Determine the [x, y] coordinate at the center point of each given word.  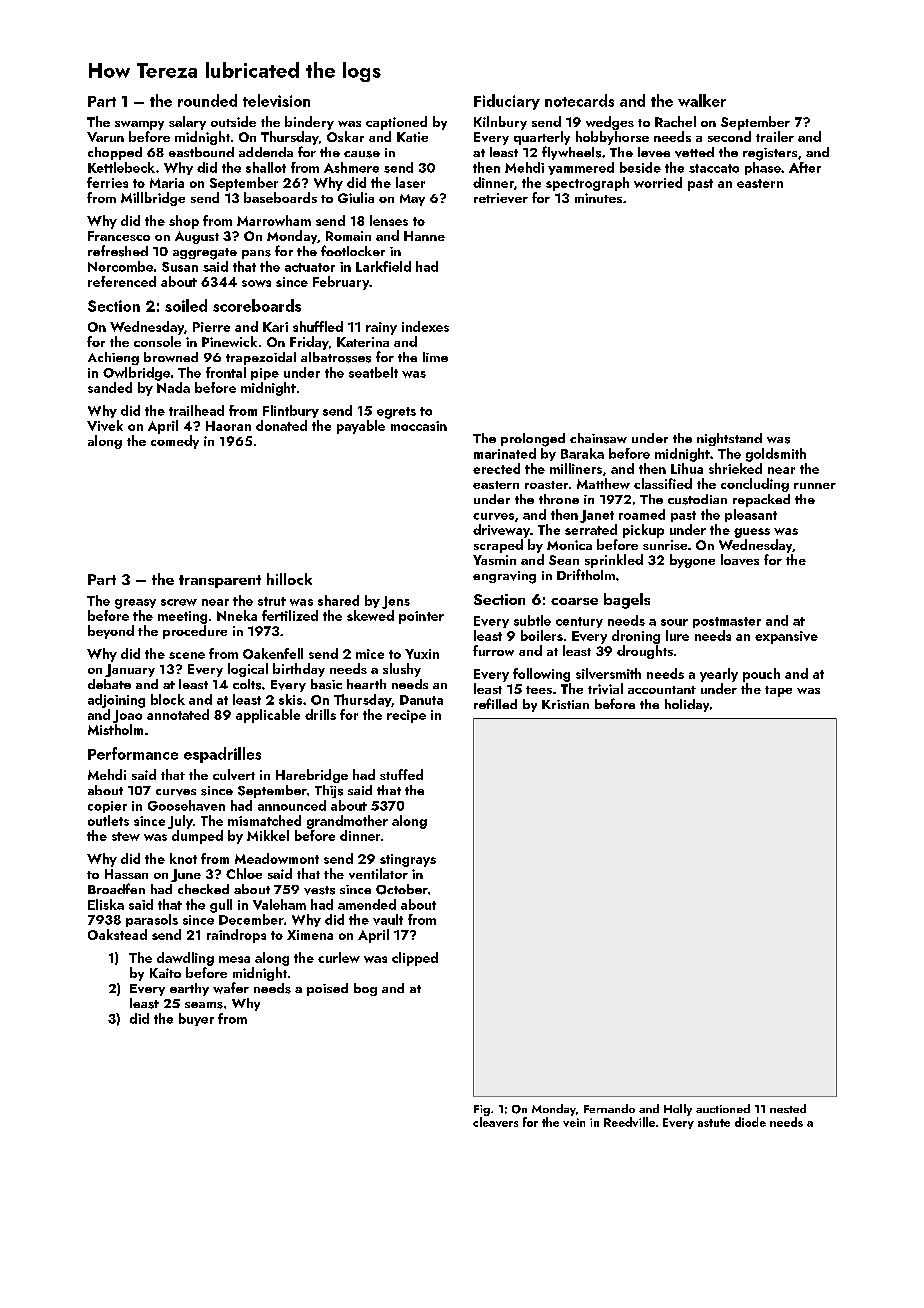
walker [702, 100]
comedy [175, 442]
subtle [532, 620]
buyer [196, 1019]
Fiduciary [507, 102]
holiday [687, 705]
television [276, 100]
